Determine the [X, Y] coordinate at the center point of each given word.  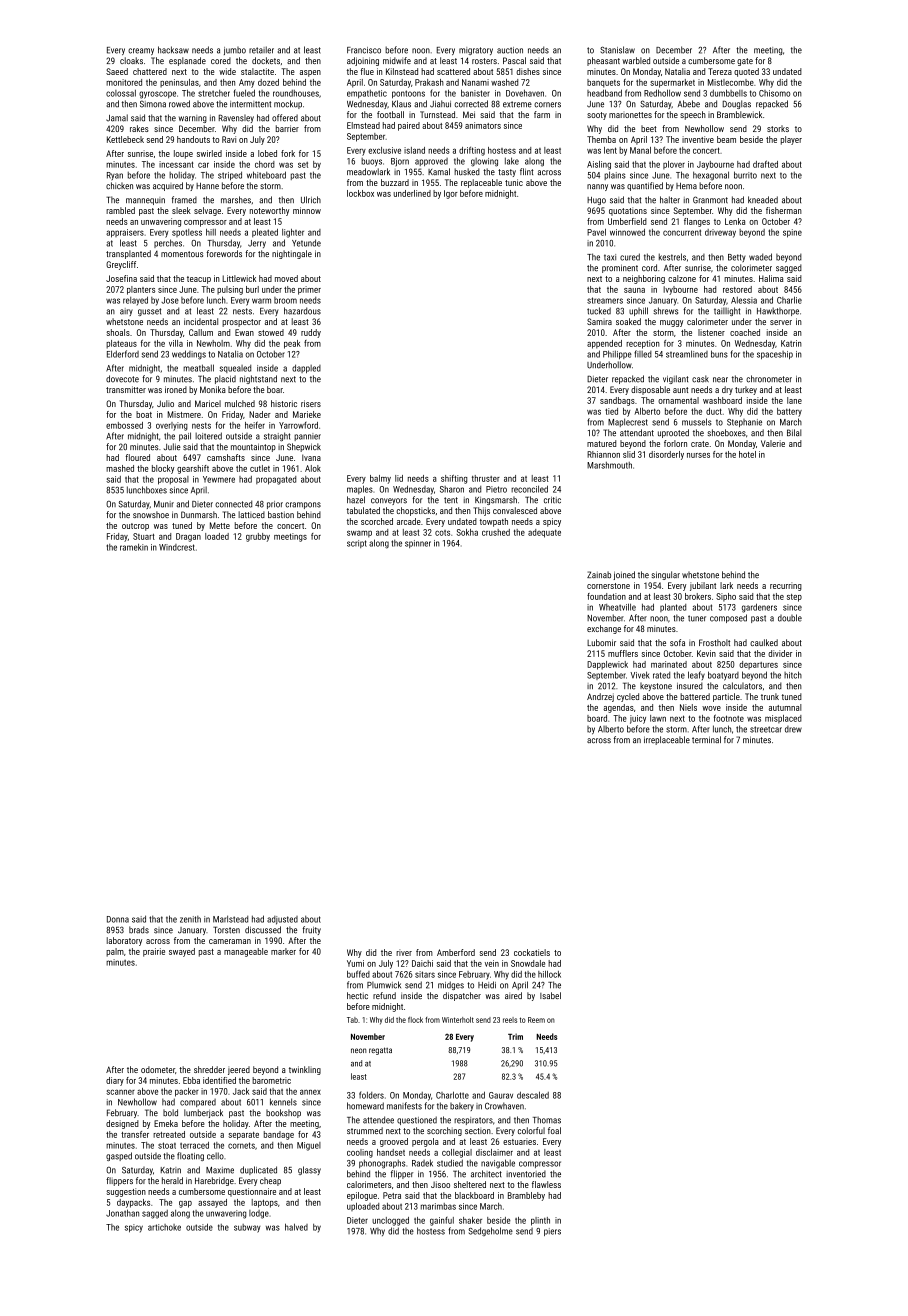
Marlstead [230, 919]
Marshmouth [609, 465]
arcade [409, 521]
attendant [637, 433]
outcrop [135, 527]
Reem [536, 1020]
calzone [682, 278]
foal [554, 1130]
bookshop [283, 1113]
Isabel [550, 995]
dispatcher [462, 996]
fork [288, 153]
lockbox [360, 193]
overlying [172, 426]
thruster [486, 478]
